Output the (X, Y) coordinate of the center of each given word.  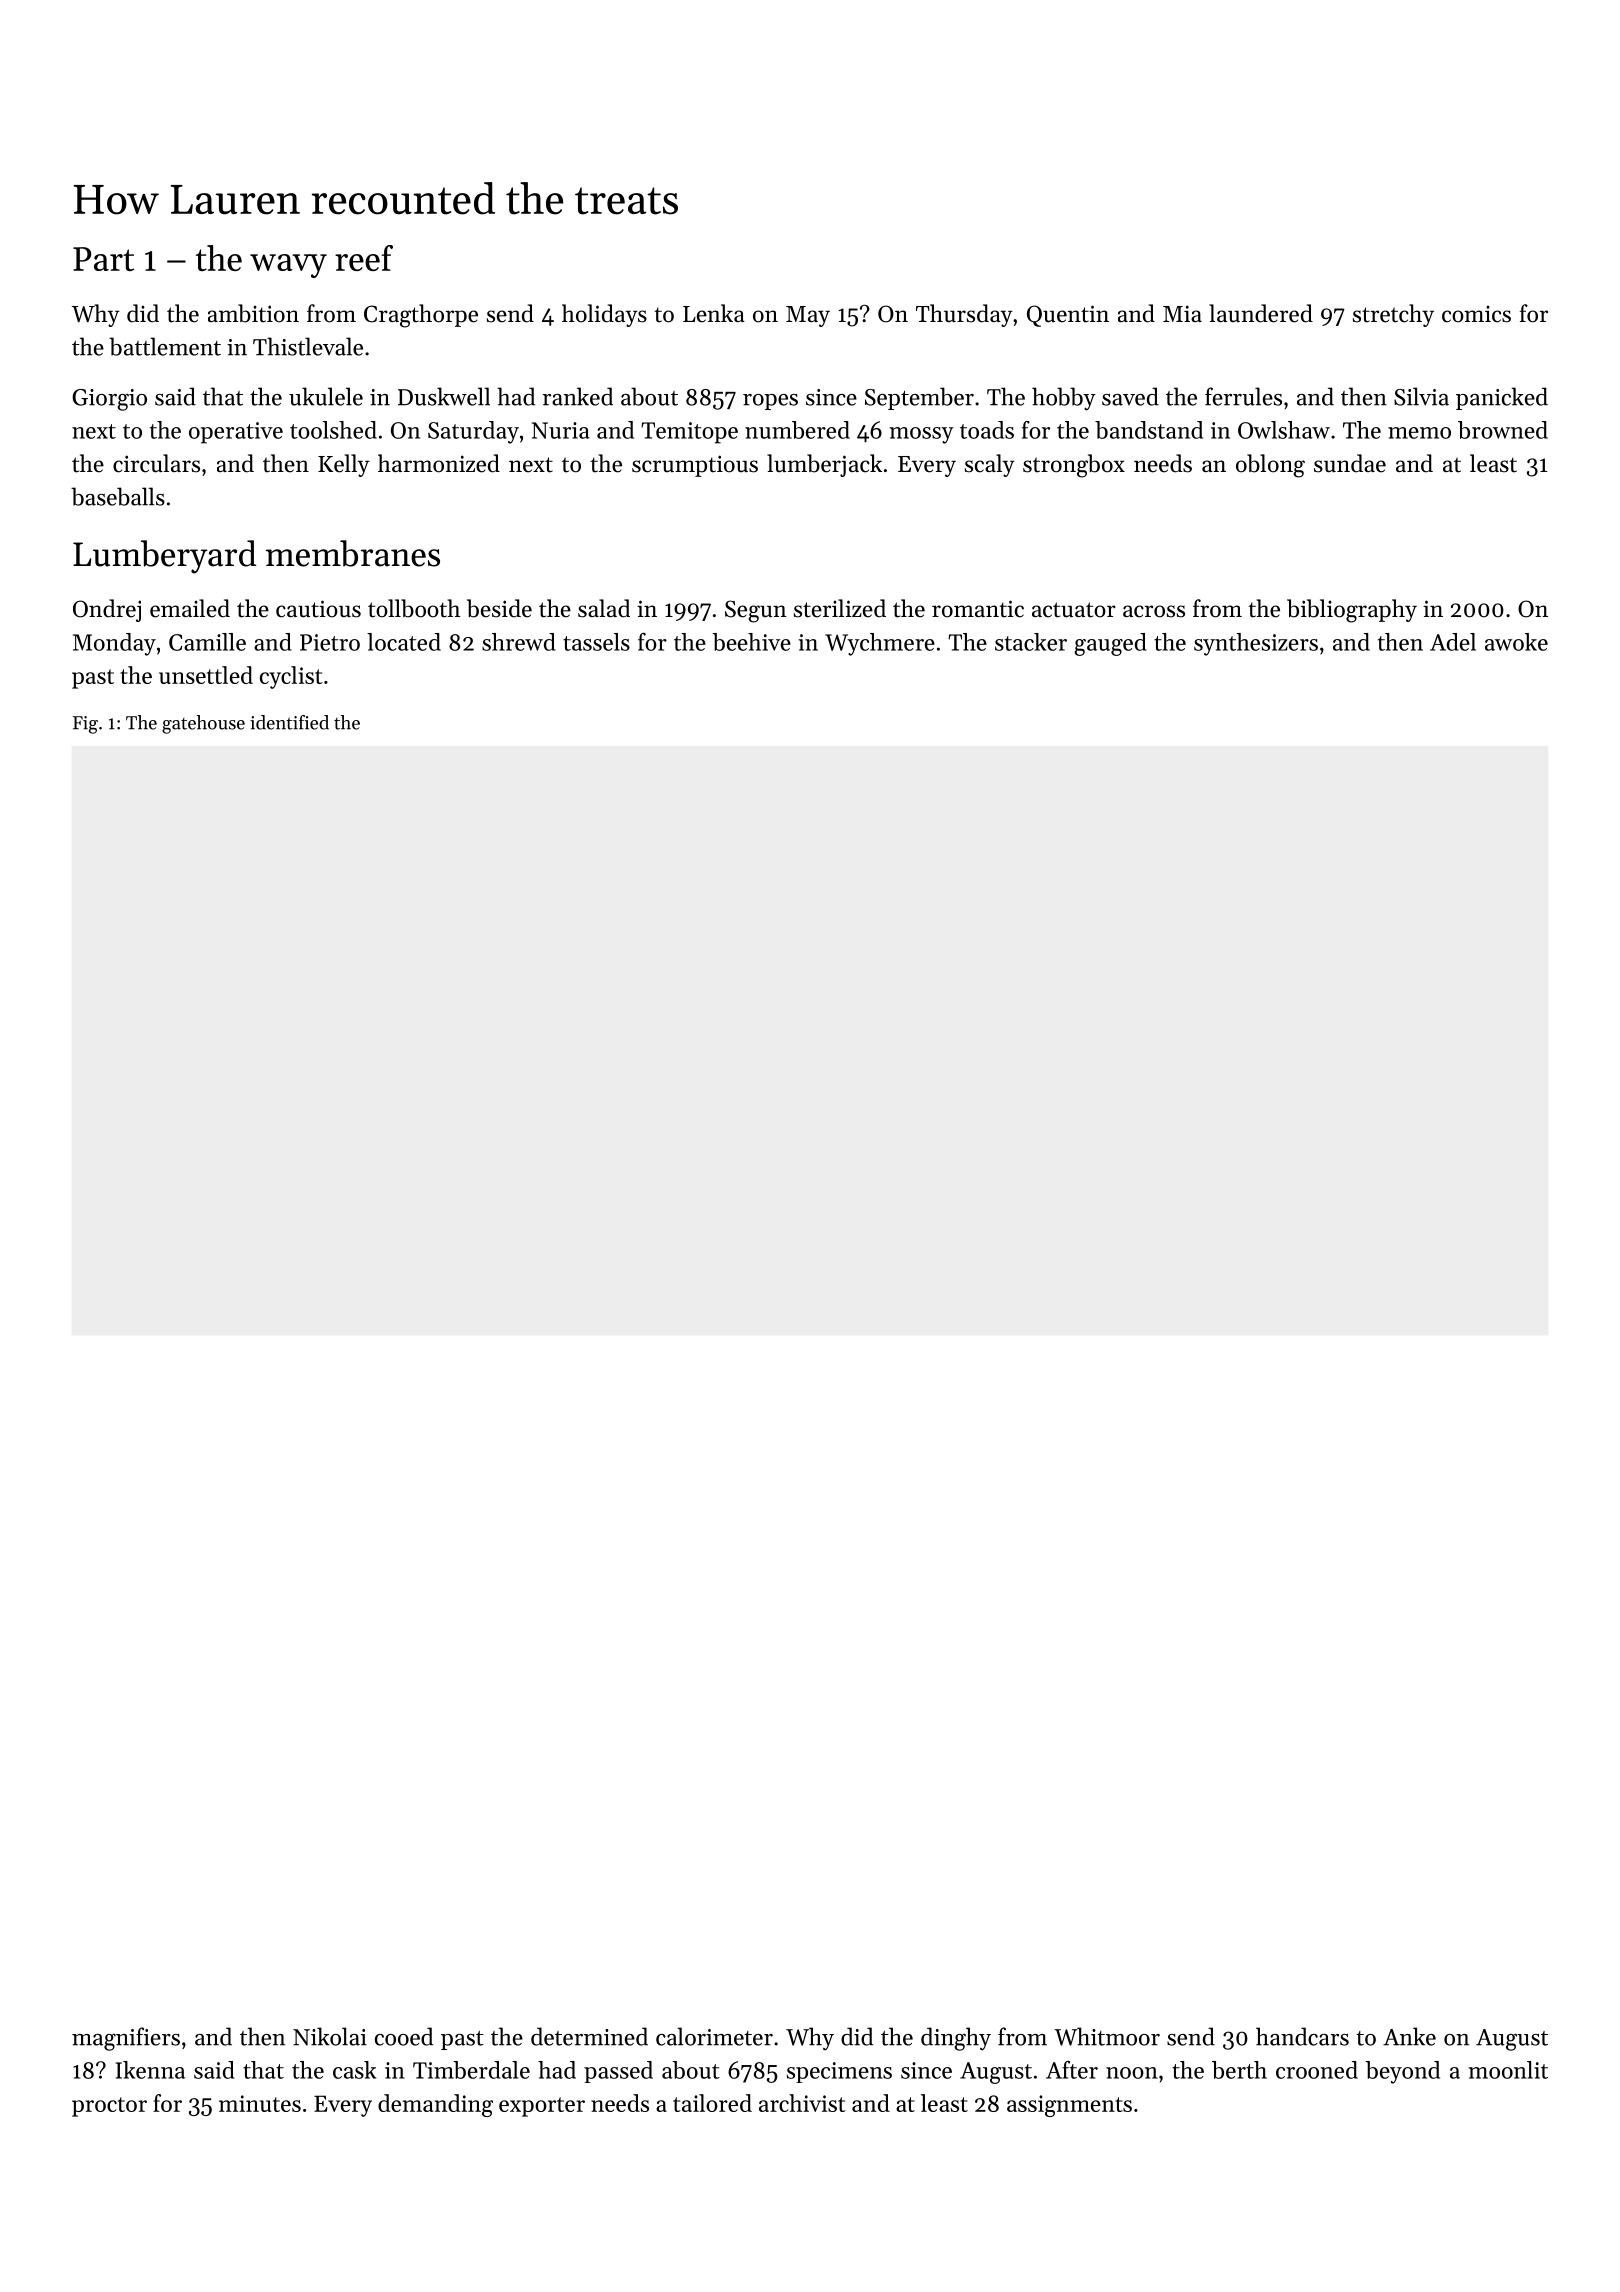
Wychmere (880, 644)
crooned (1317, 2070)
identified (289, 722)
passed (618, 2072)
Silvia (1421, 396)
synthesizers (1256, 644)
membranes (353, 553)
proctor (109, 2107)
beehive (752, 642)
